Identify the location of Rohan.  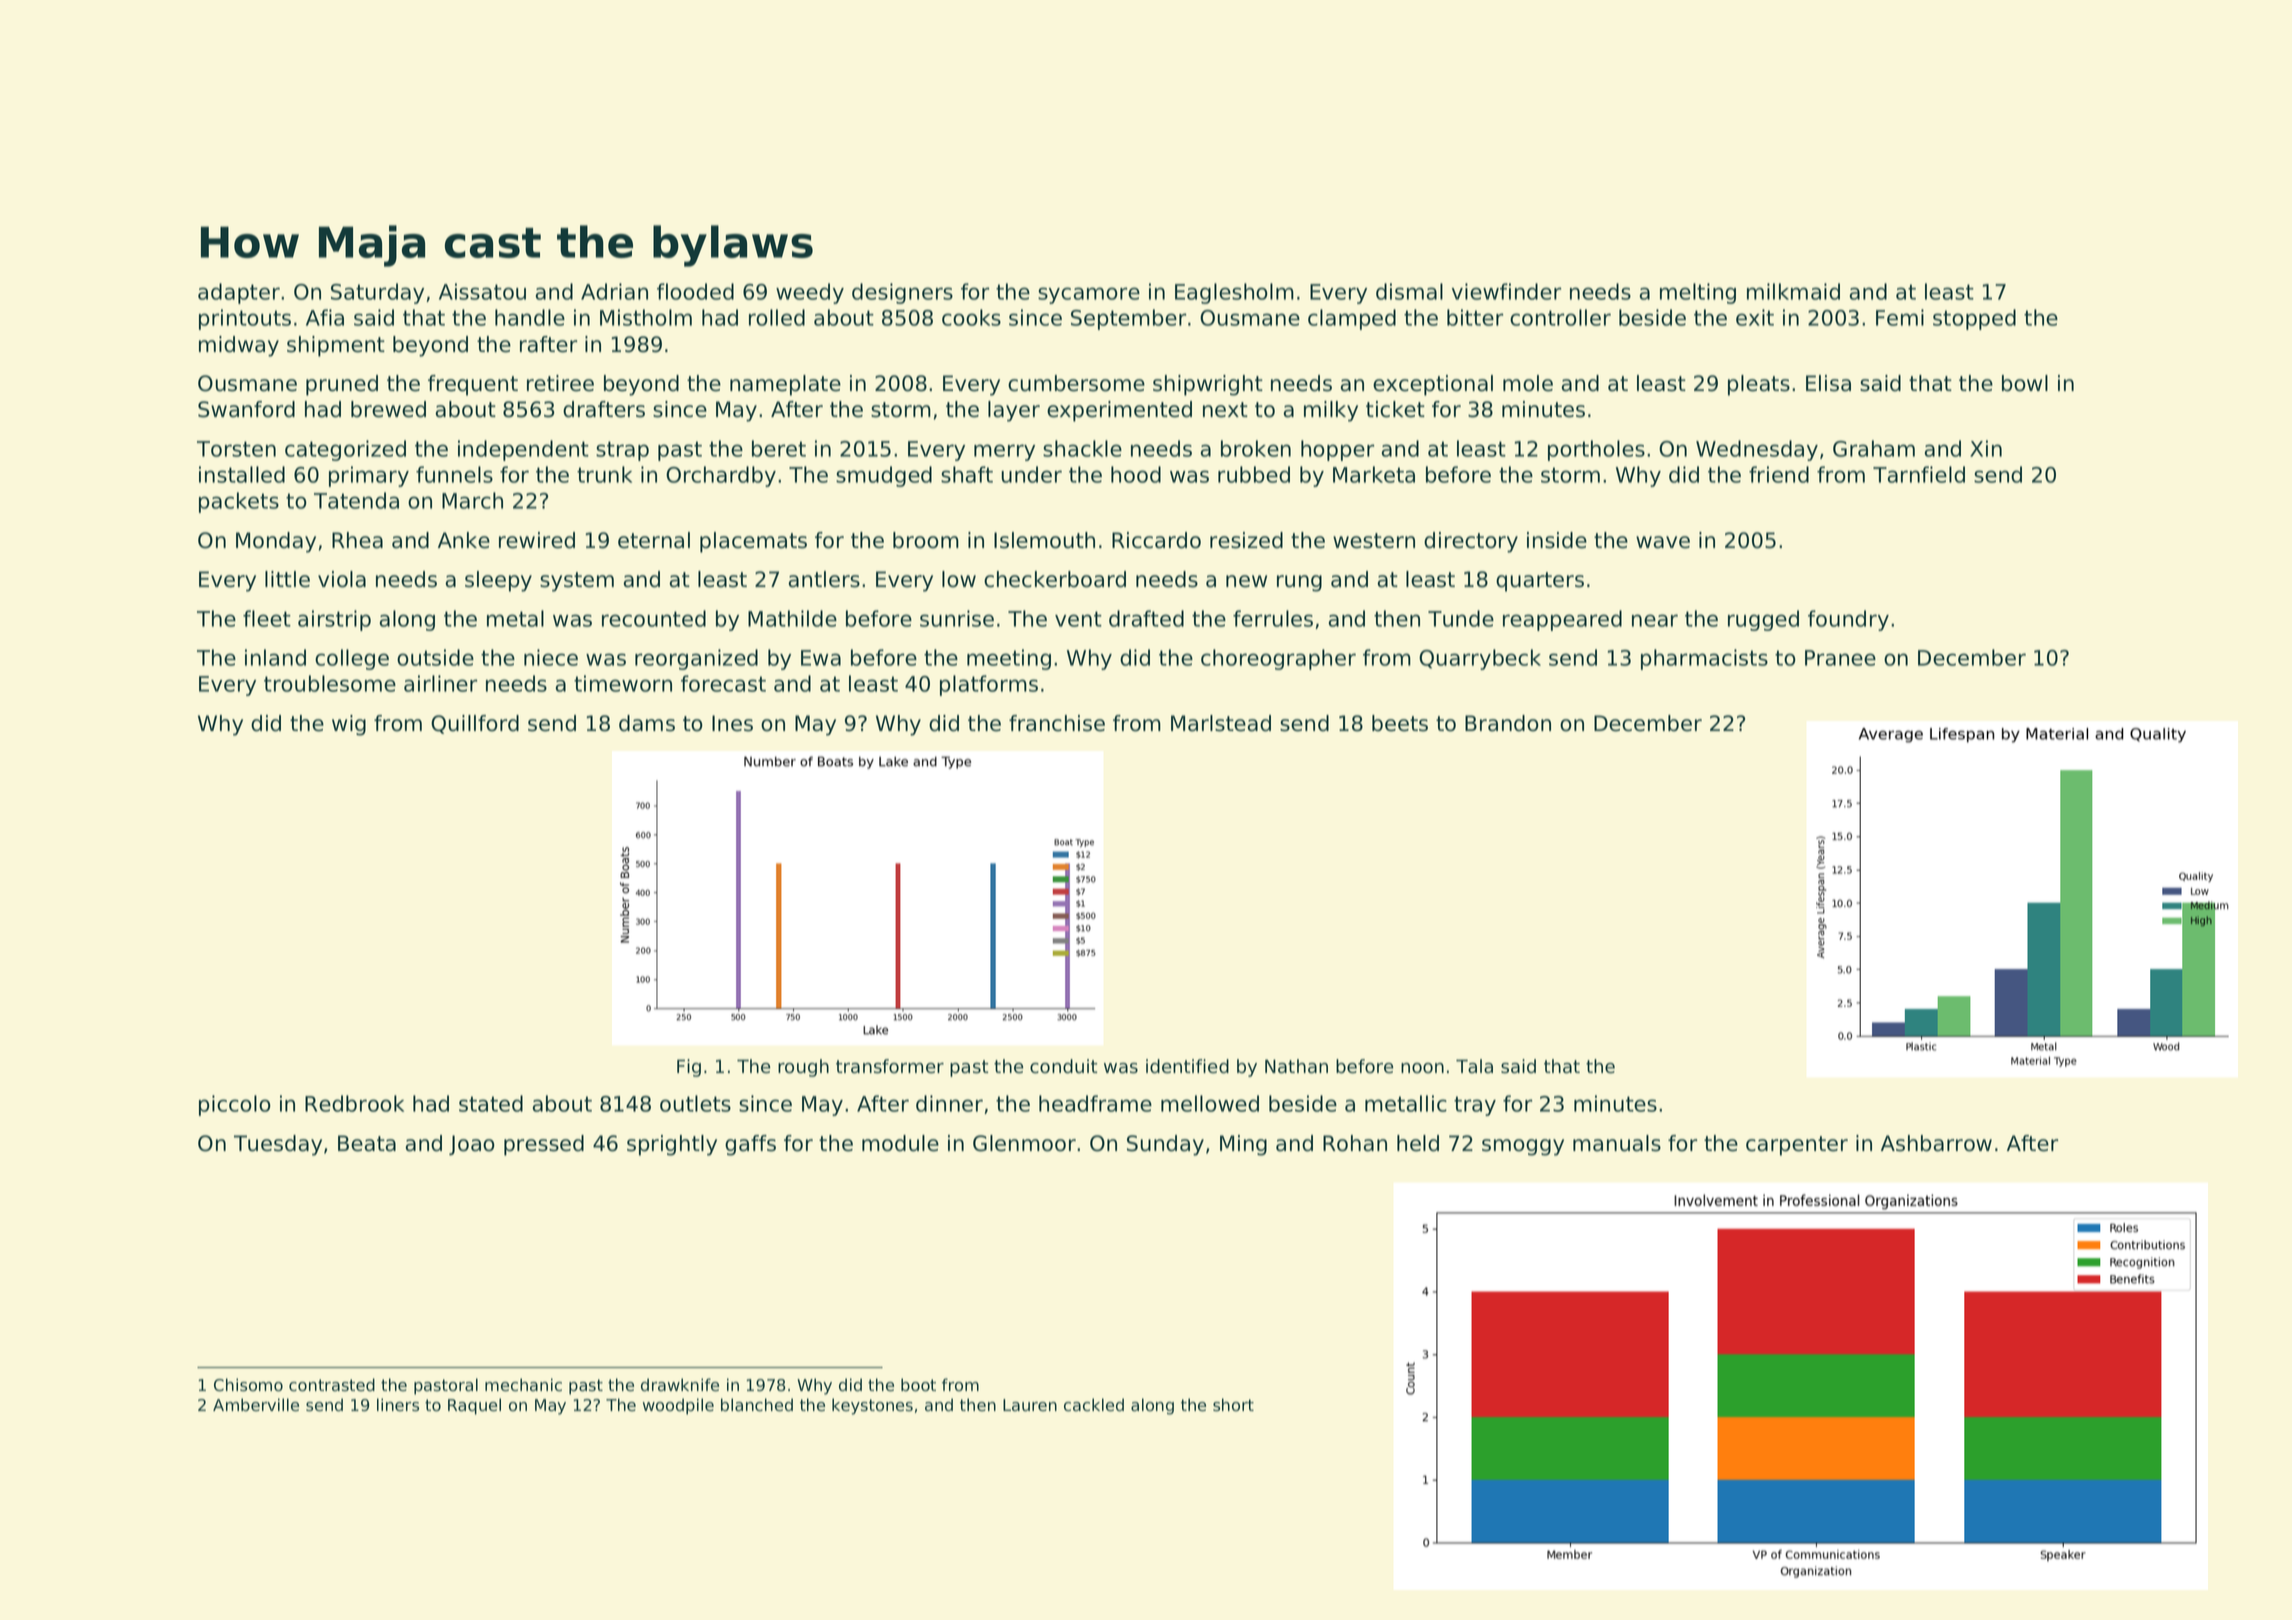
(1355, 1143).
